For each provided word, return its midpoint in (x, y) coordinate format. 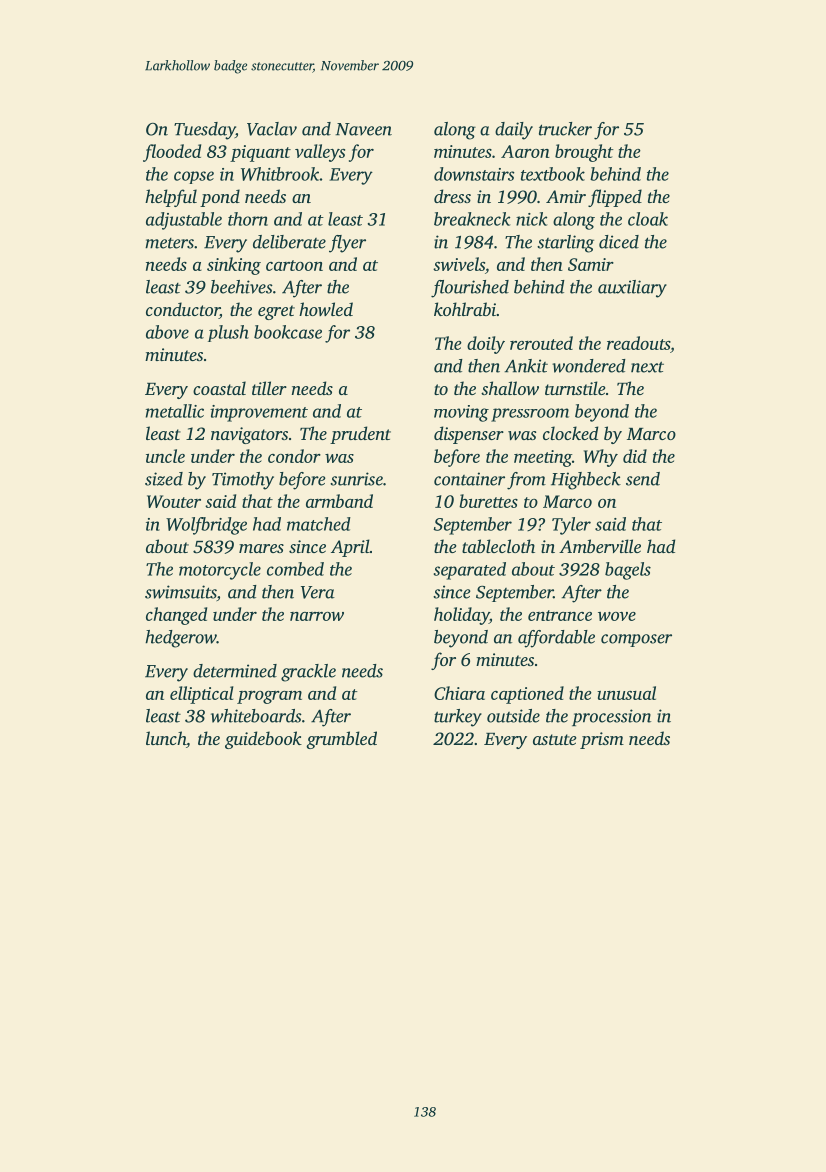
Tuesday (204, 131)
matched (319, 524)
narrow (317, 616)
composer (636, 640)
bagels (628, 571)
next (647, 367)
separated (470, 571)
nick (532, 219)
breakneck (472, 219)
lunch (166, 738)
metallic (175, 411)
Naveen (363, 129)
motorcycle (220, 571)
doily (486, 345)
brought (584, 153)
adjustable (184, 221)
